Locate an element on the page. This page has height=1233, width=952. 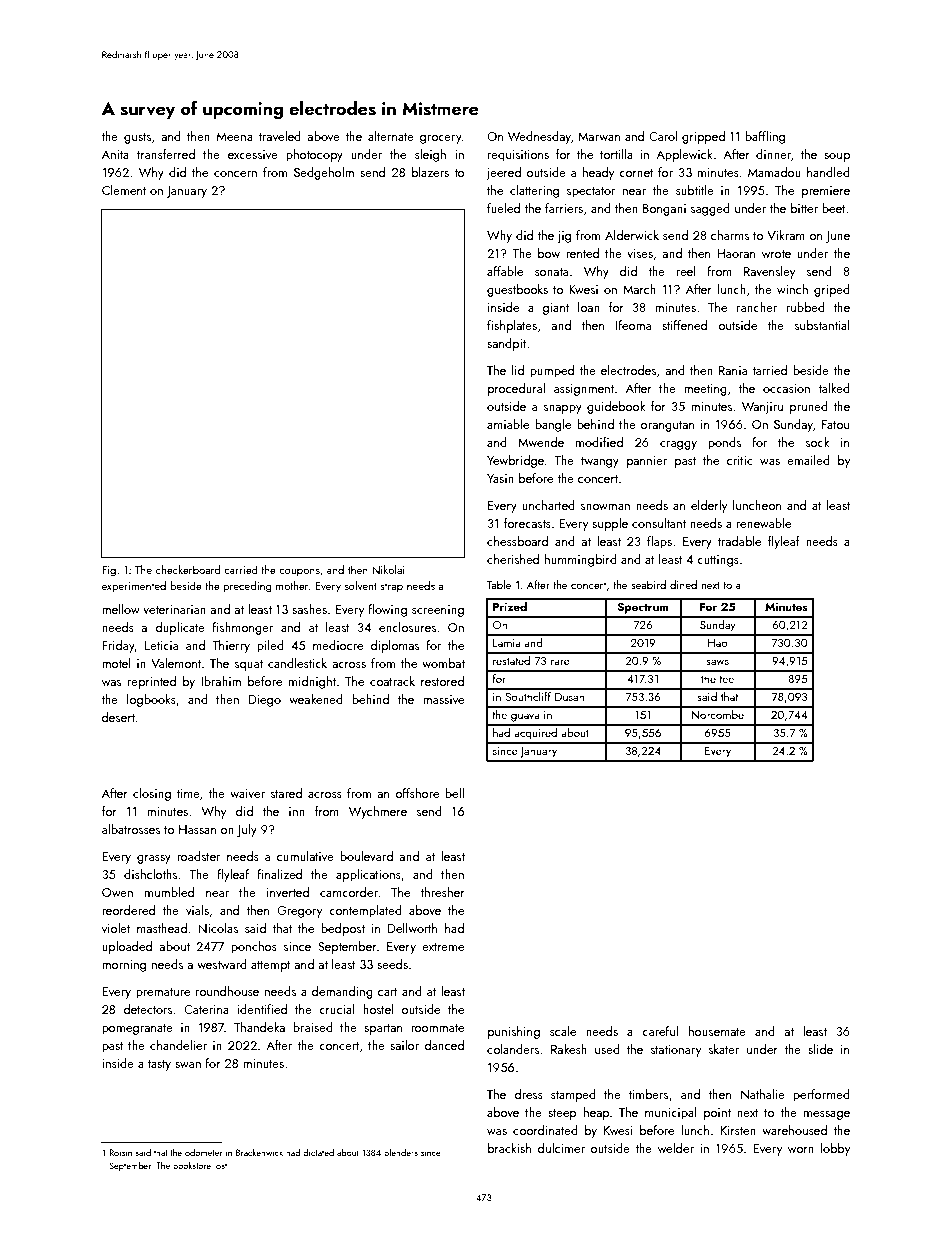
dishcloths is located at coordinates (150, 874).
